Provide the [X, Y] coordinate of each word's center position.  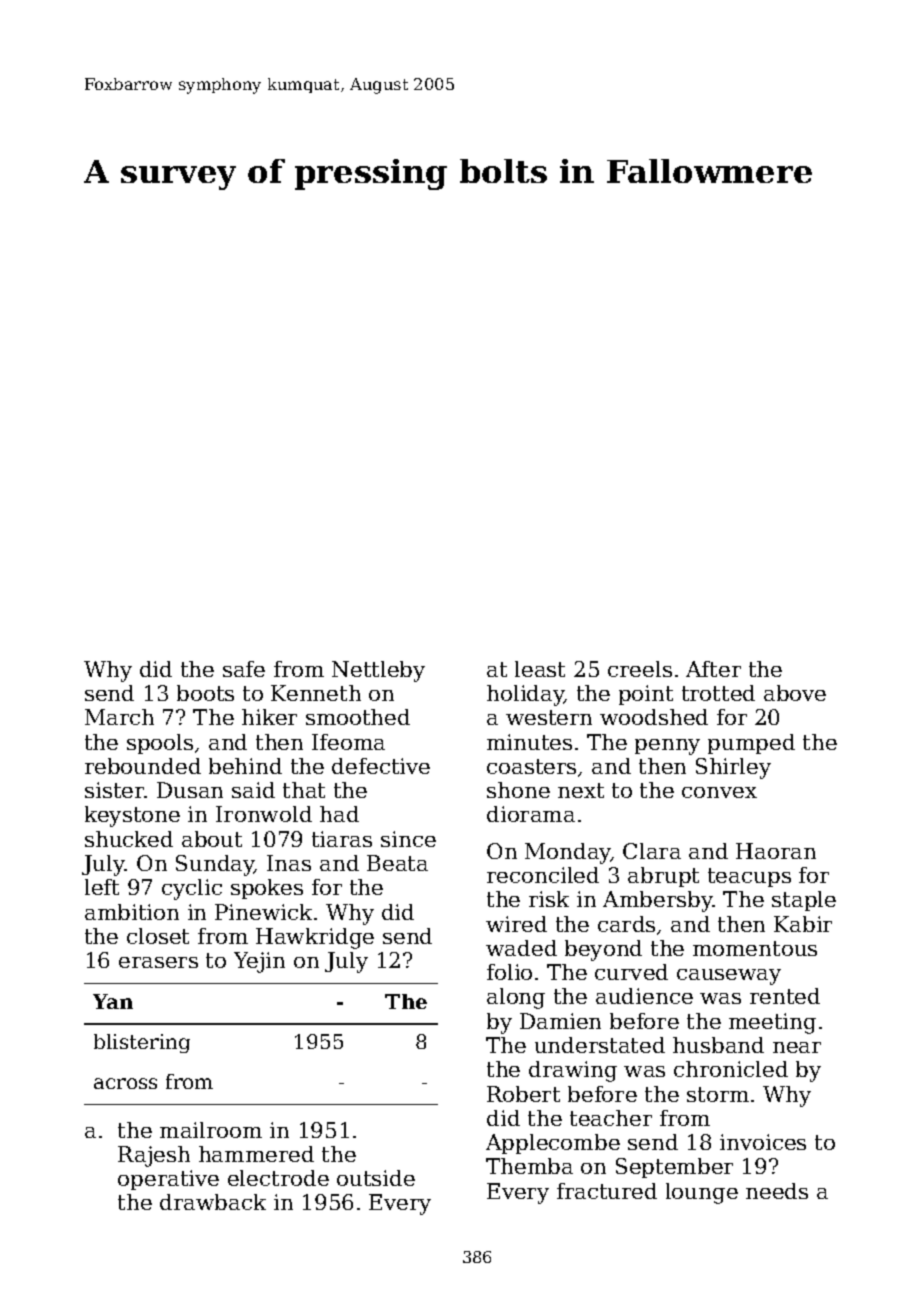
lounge [702, 1193]
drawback [213, 1202]
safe [244, 669]
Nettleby [378, 671]
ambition [132, 912]
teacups [749, 877]
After [713, 669]
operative [168, 1180]
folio [509, 972]
